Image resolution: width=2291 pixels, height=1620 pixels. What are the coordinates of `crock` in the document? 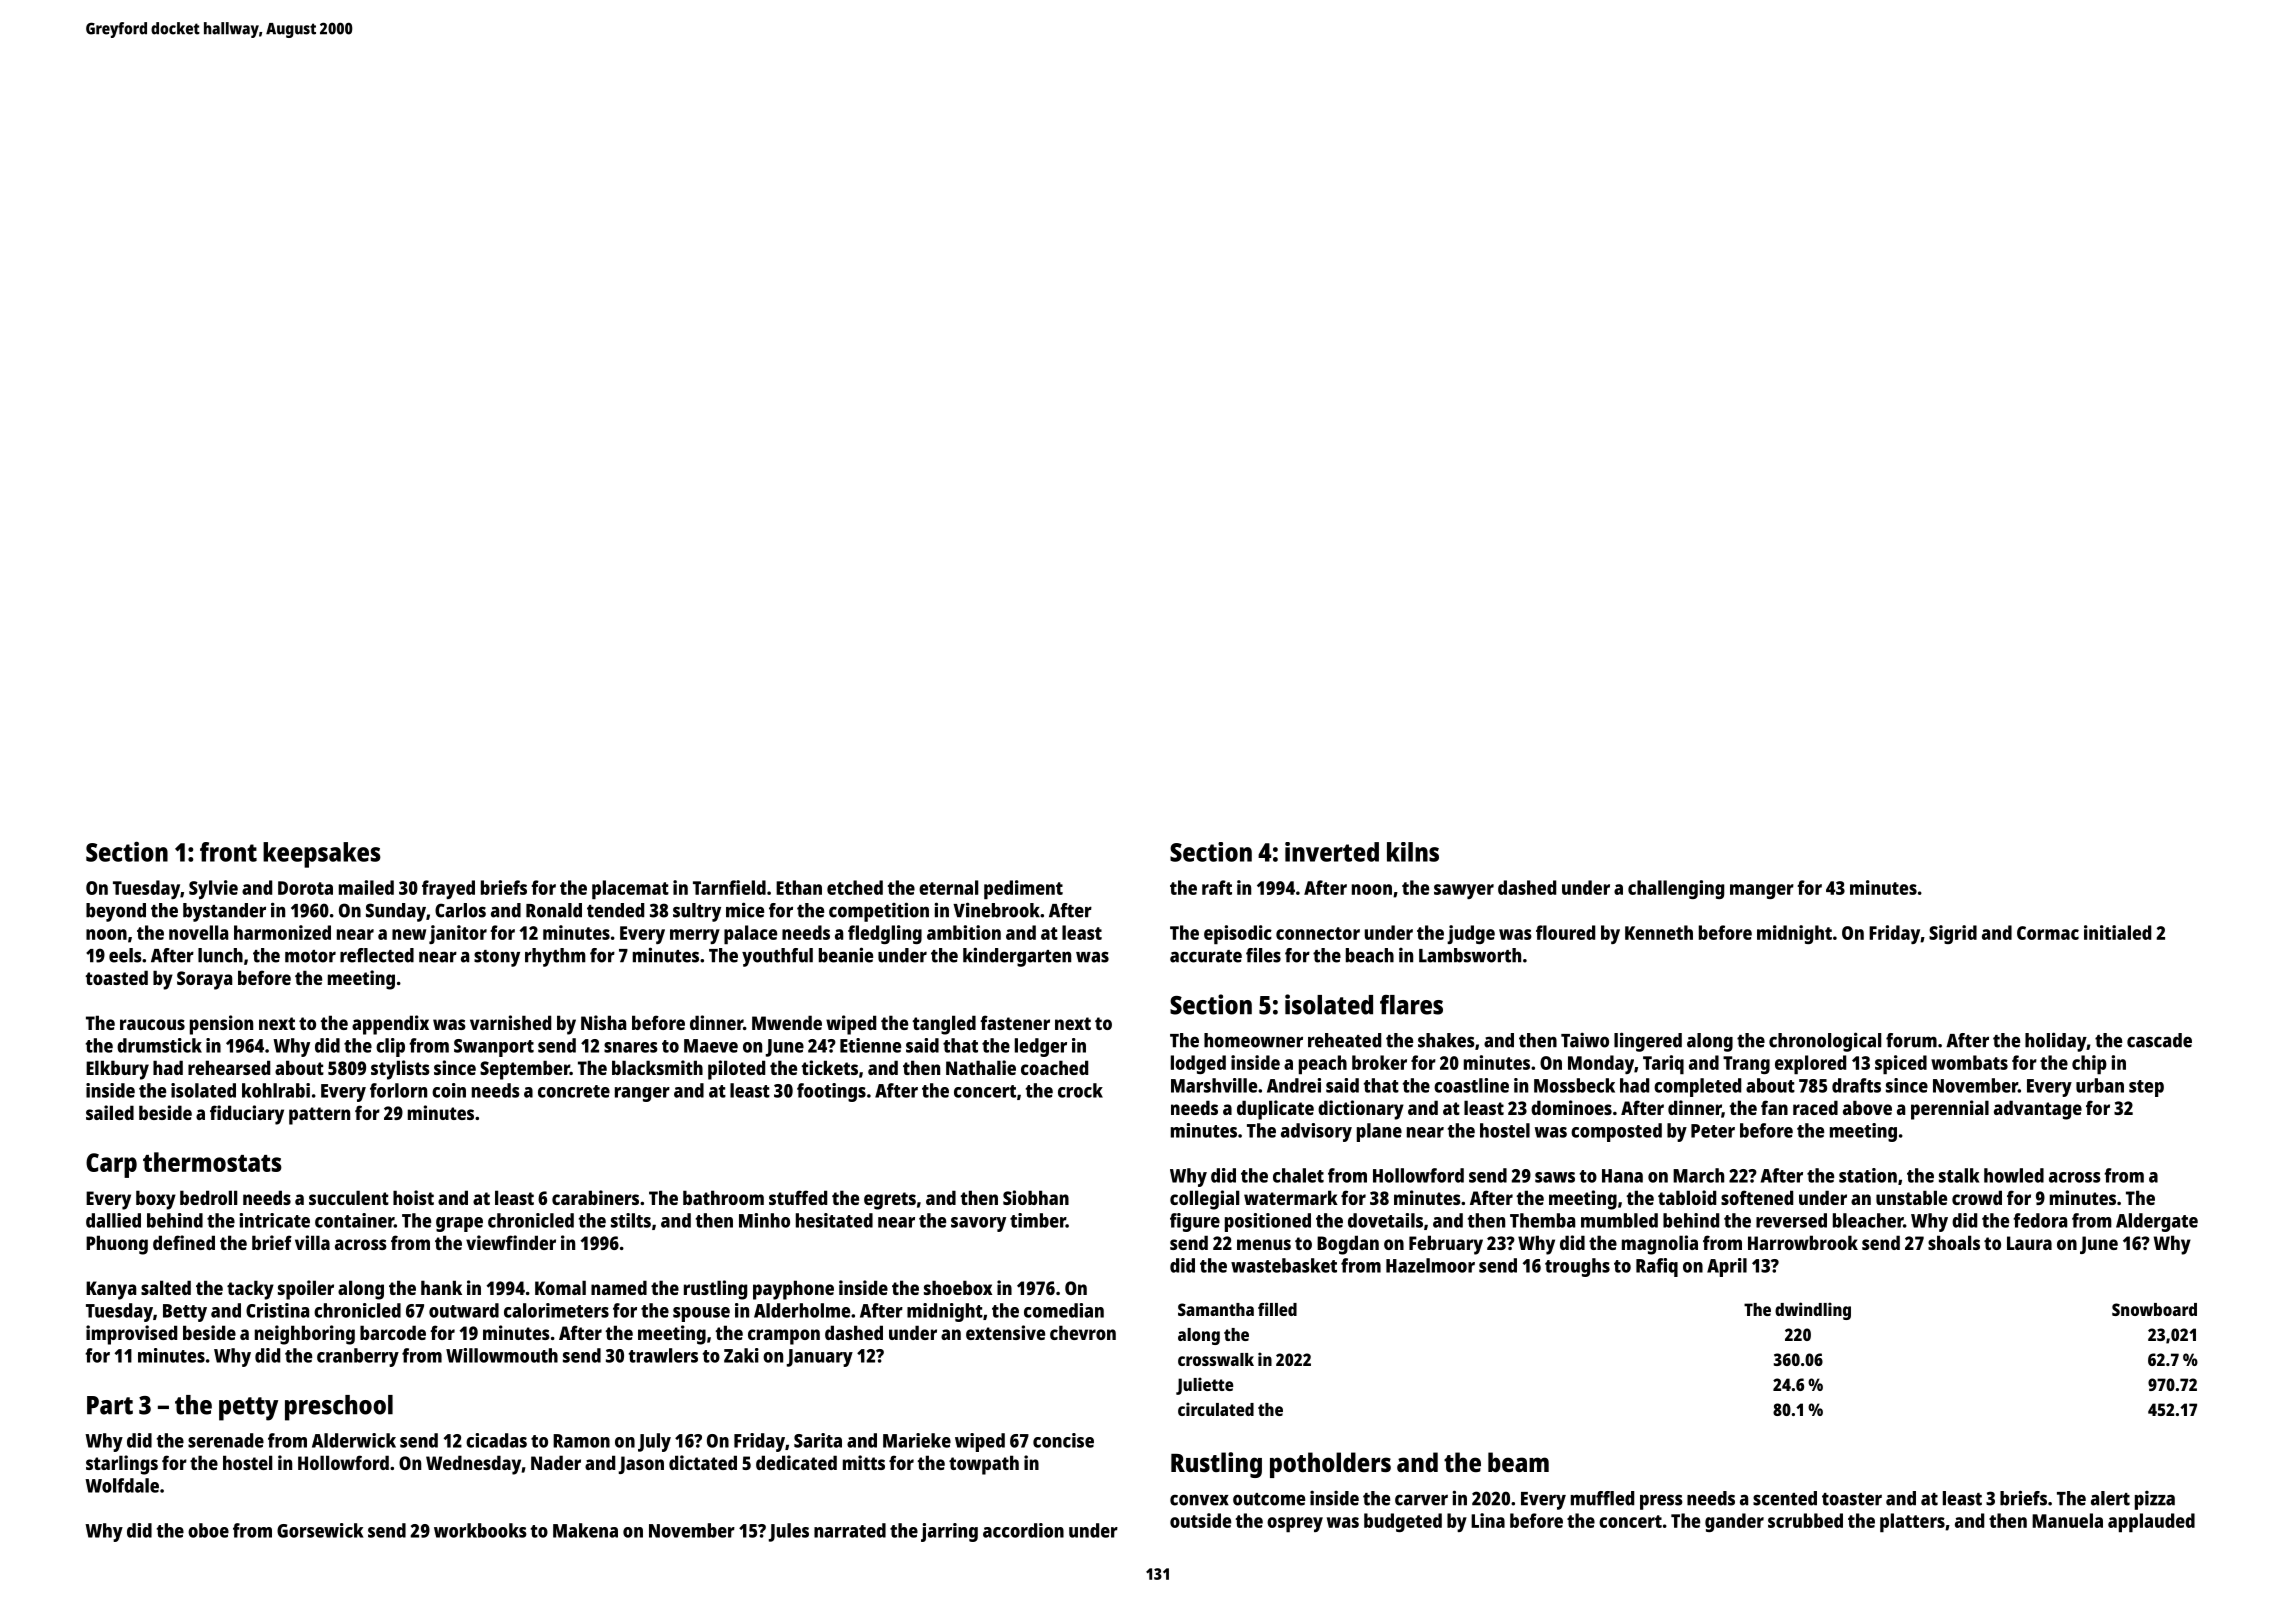 It's located at (1080, 1090).
